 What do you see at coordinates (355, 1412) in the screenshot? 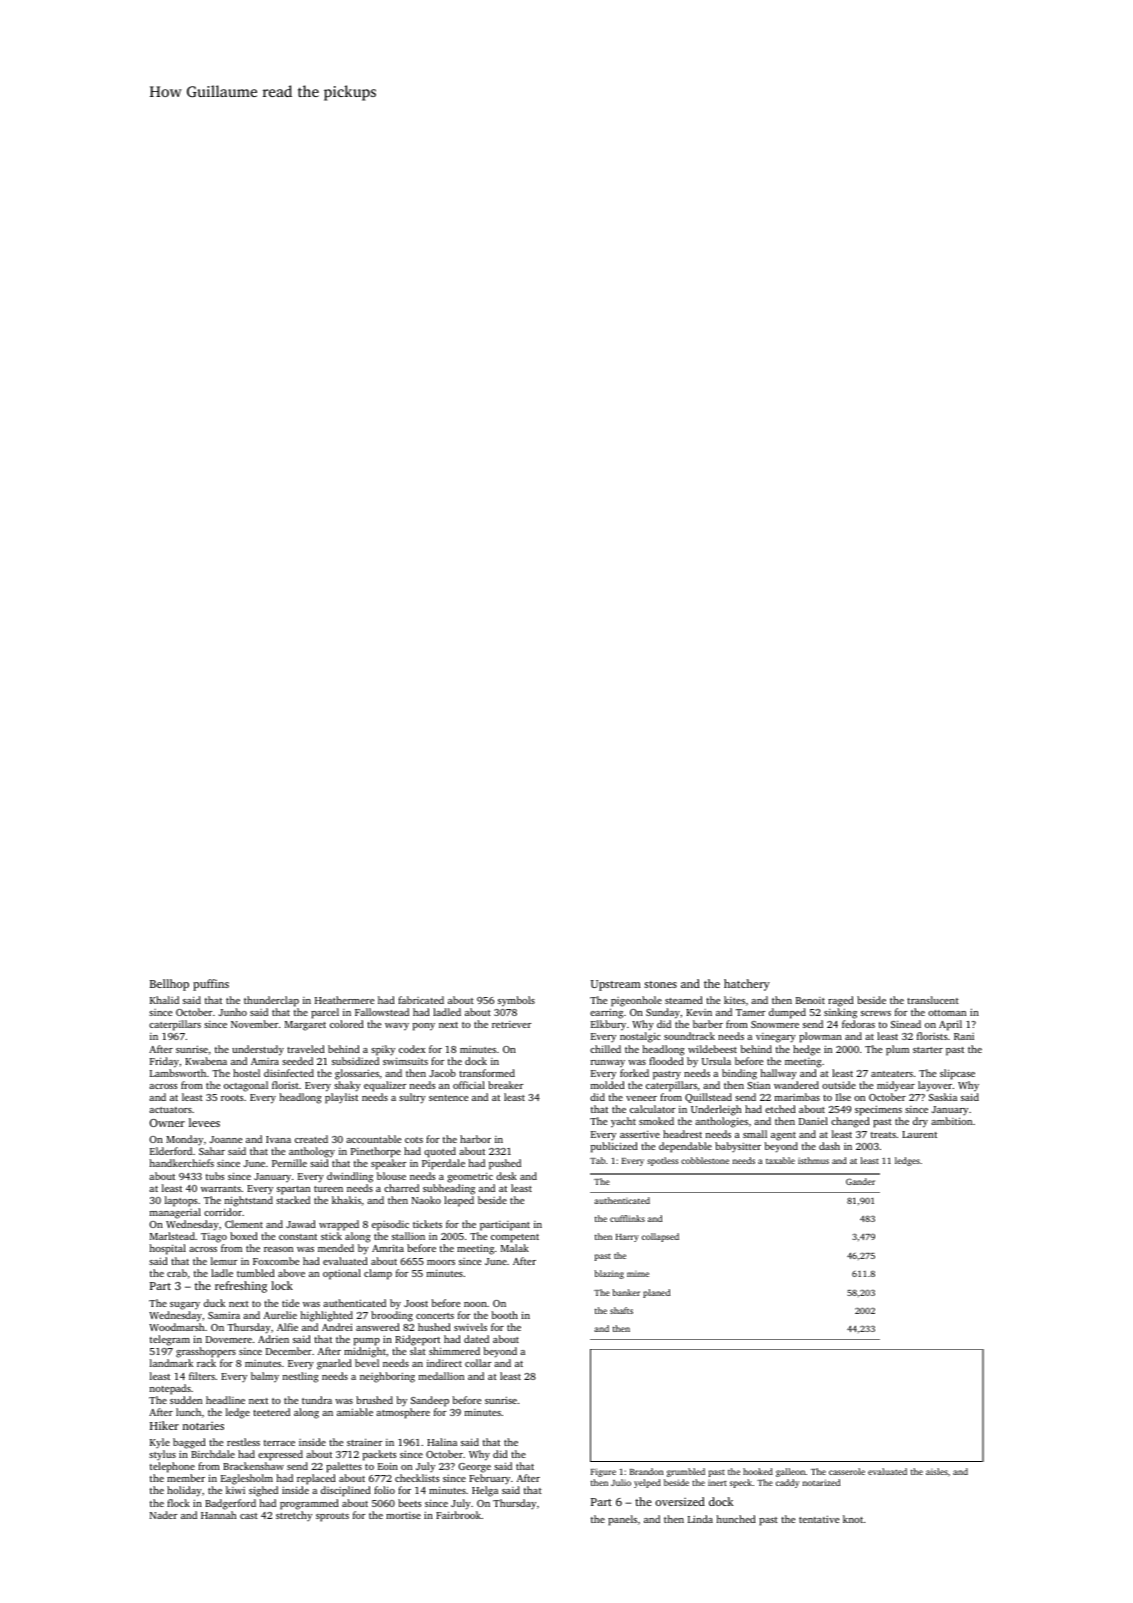
I see `amiable` at bounding box center [355, 1412].
